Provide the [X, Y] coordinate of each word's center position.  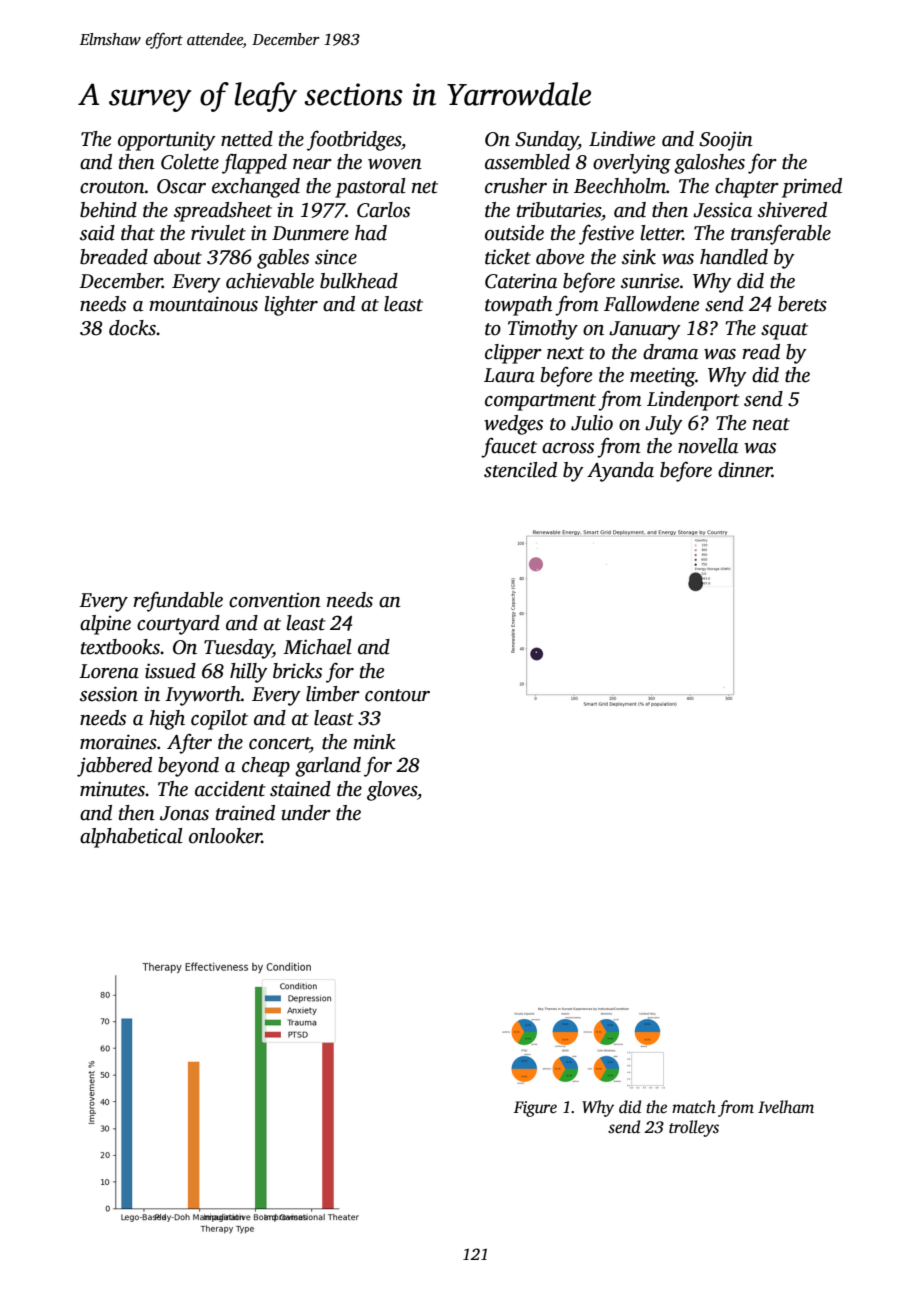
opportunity [167, 141]
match [694, 1107]
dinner [745, 470]
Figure [535, 1109]
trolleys [694, 1128]
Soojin [726, 141]
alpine [105, 625]
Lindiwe [622, 139]
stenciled [520, 470]
